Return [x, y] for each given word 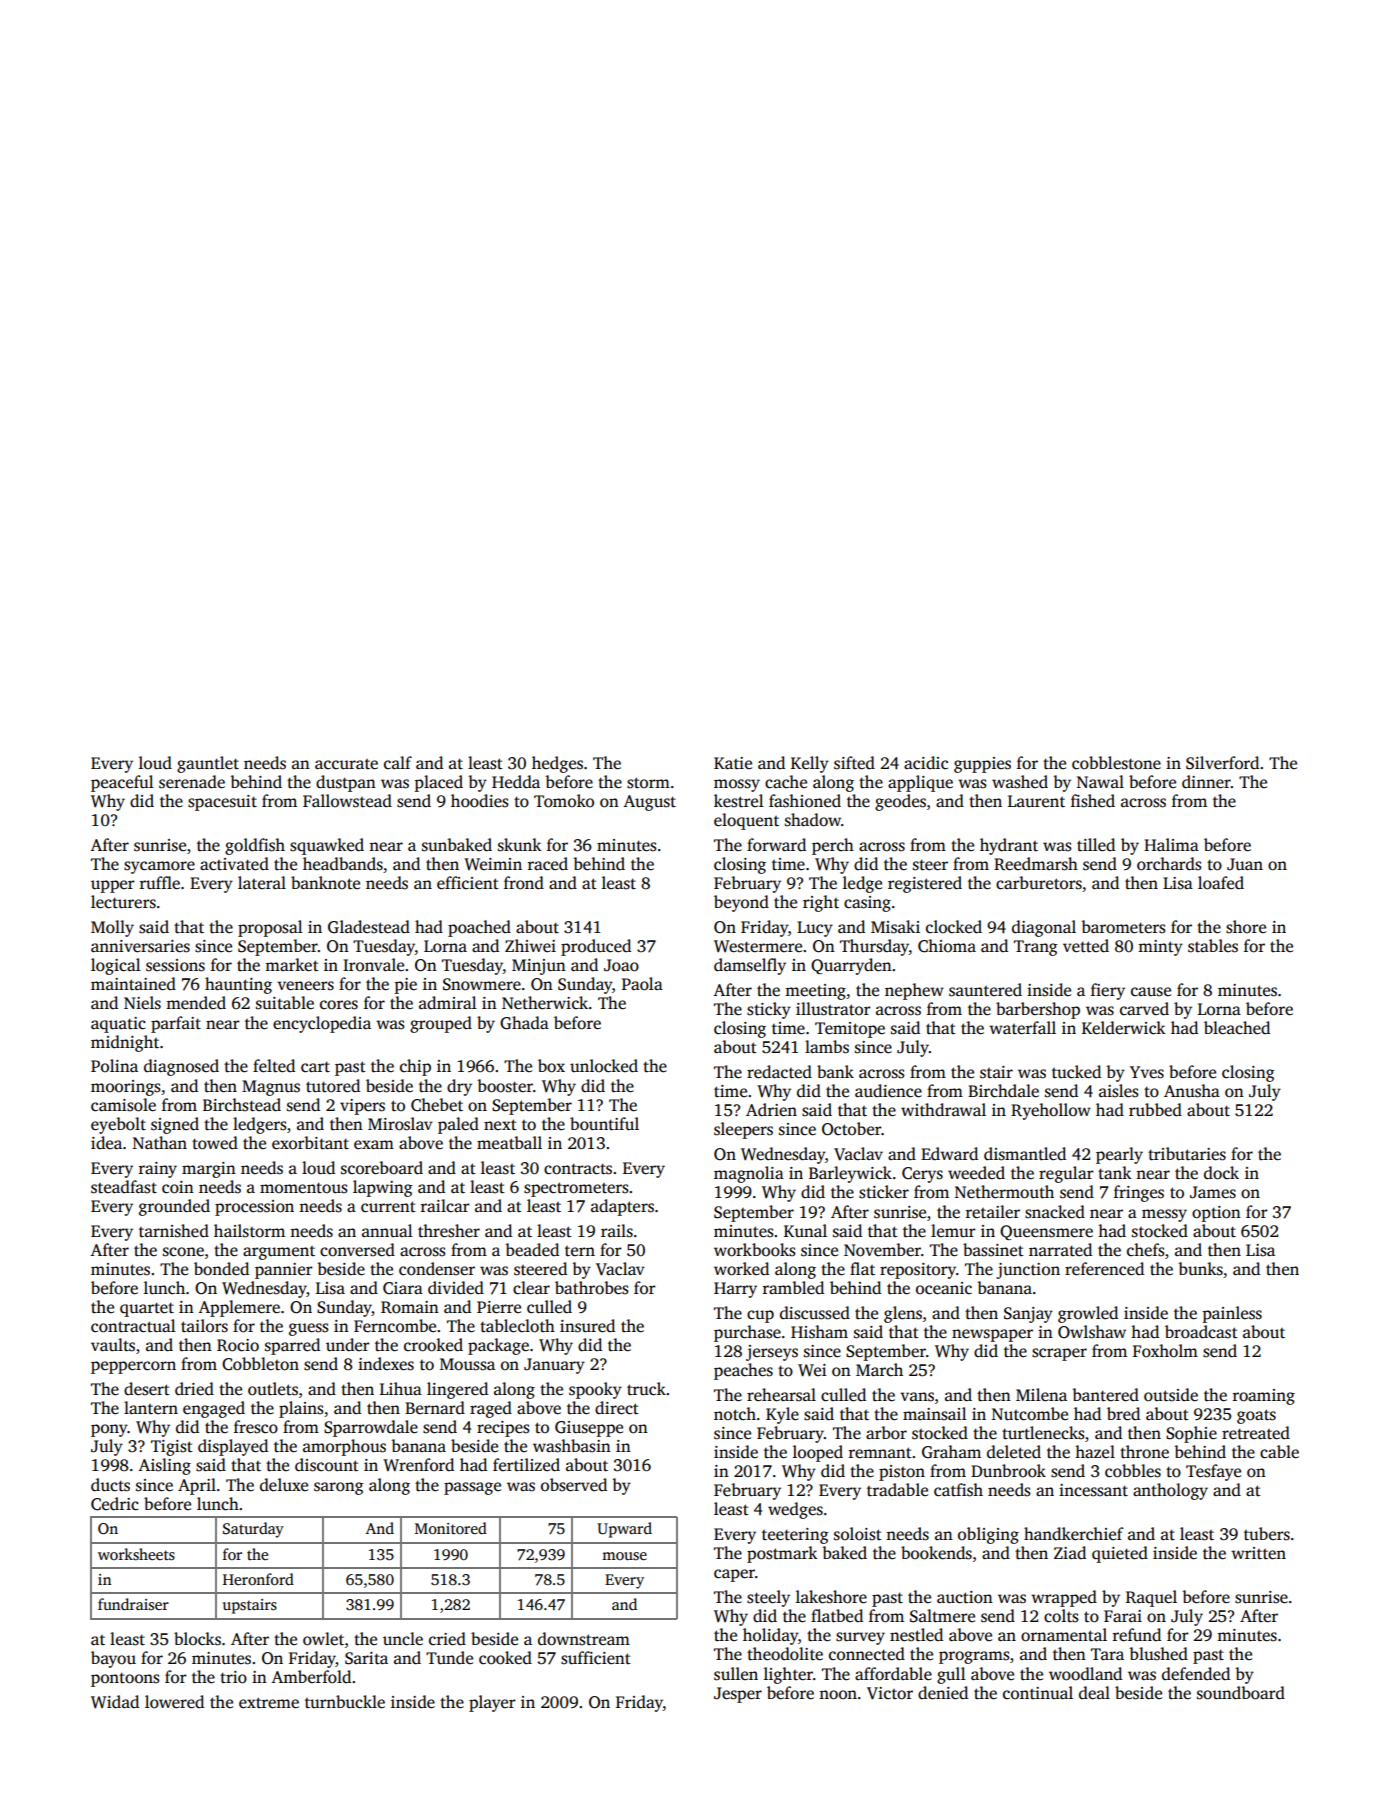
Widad [115, 1702]
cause [1151, 992]
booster [505, 1086]
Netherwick [545, 1003]
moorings [126, 1088]
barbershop [1038, 1010]
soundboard [1241, 1693]
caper [734, 1575]
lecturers [123, 902]
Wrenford [418, 1465]
